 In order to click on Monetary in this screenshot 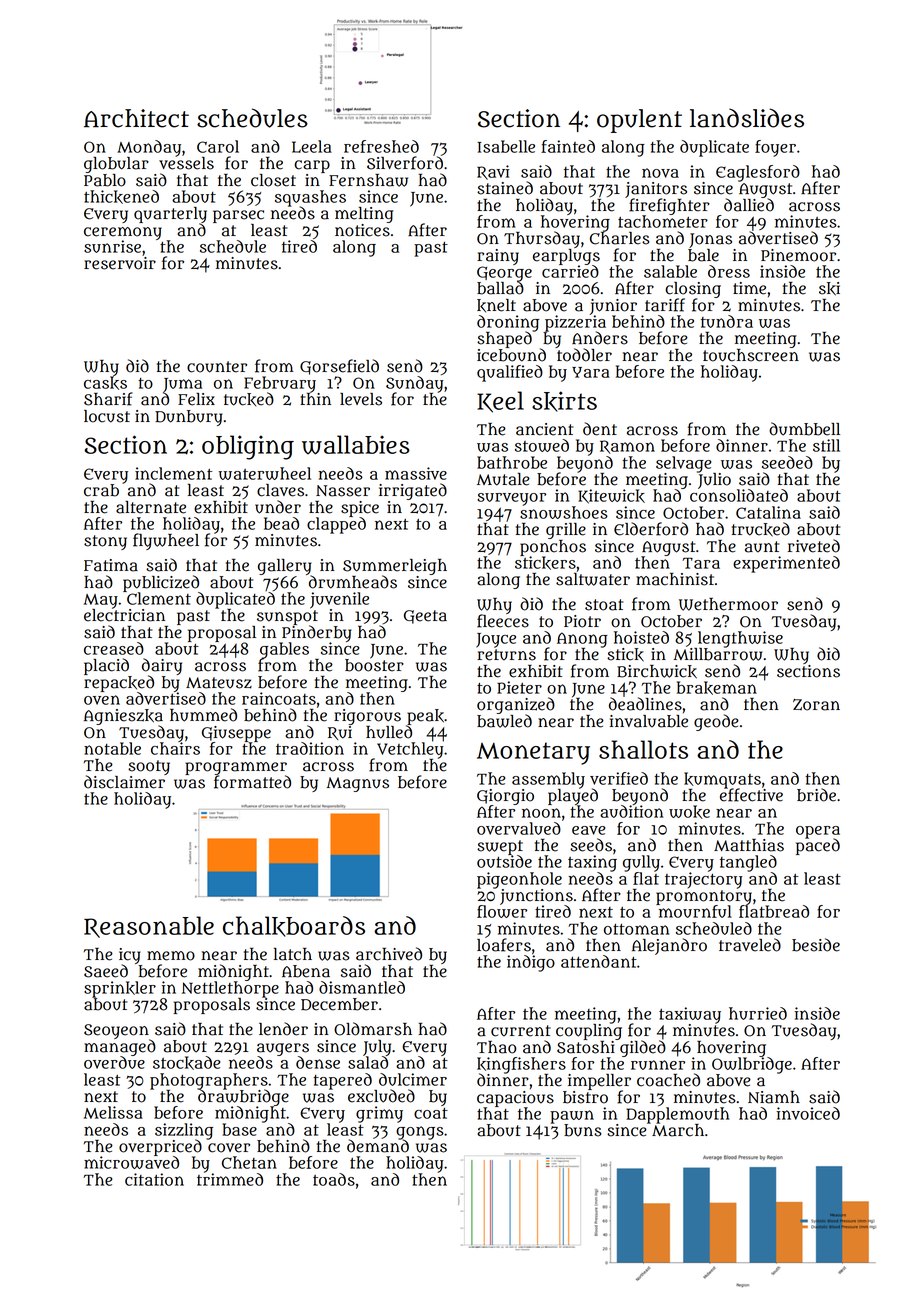, I will do `click(533, 753)`.
